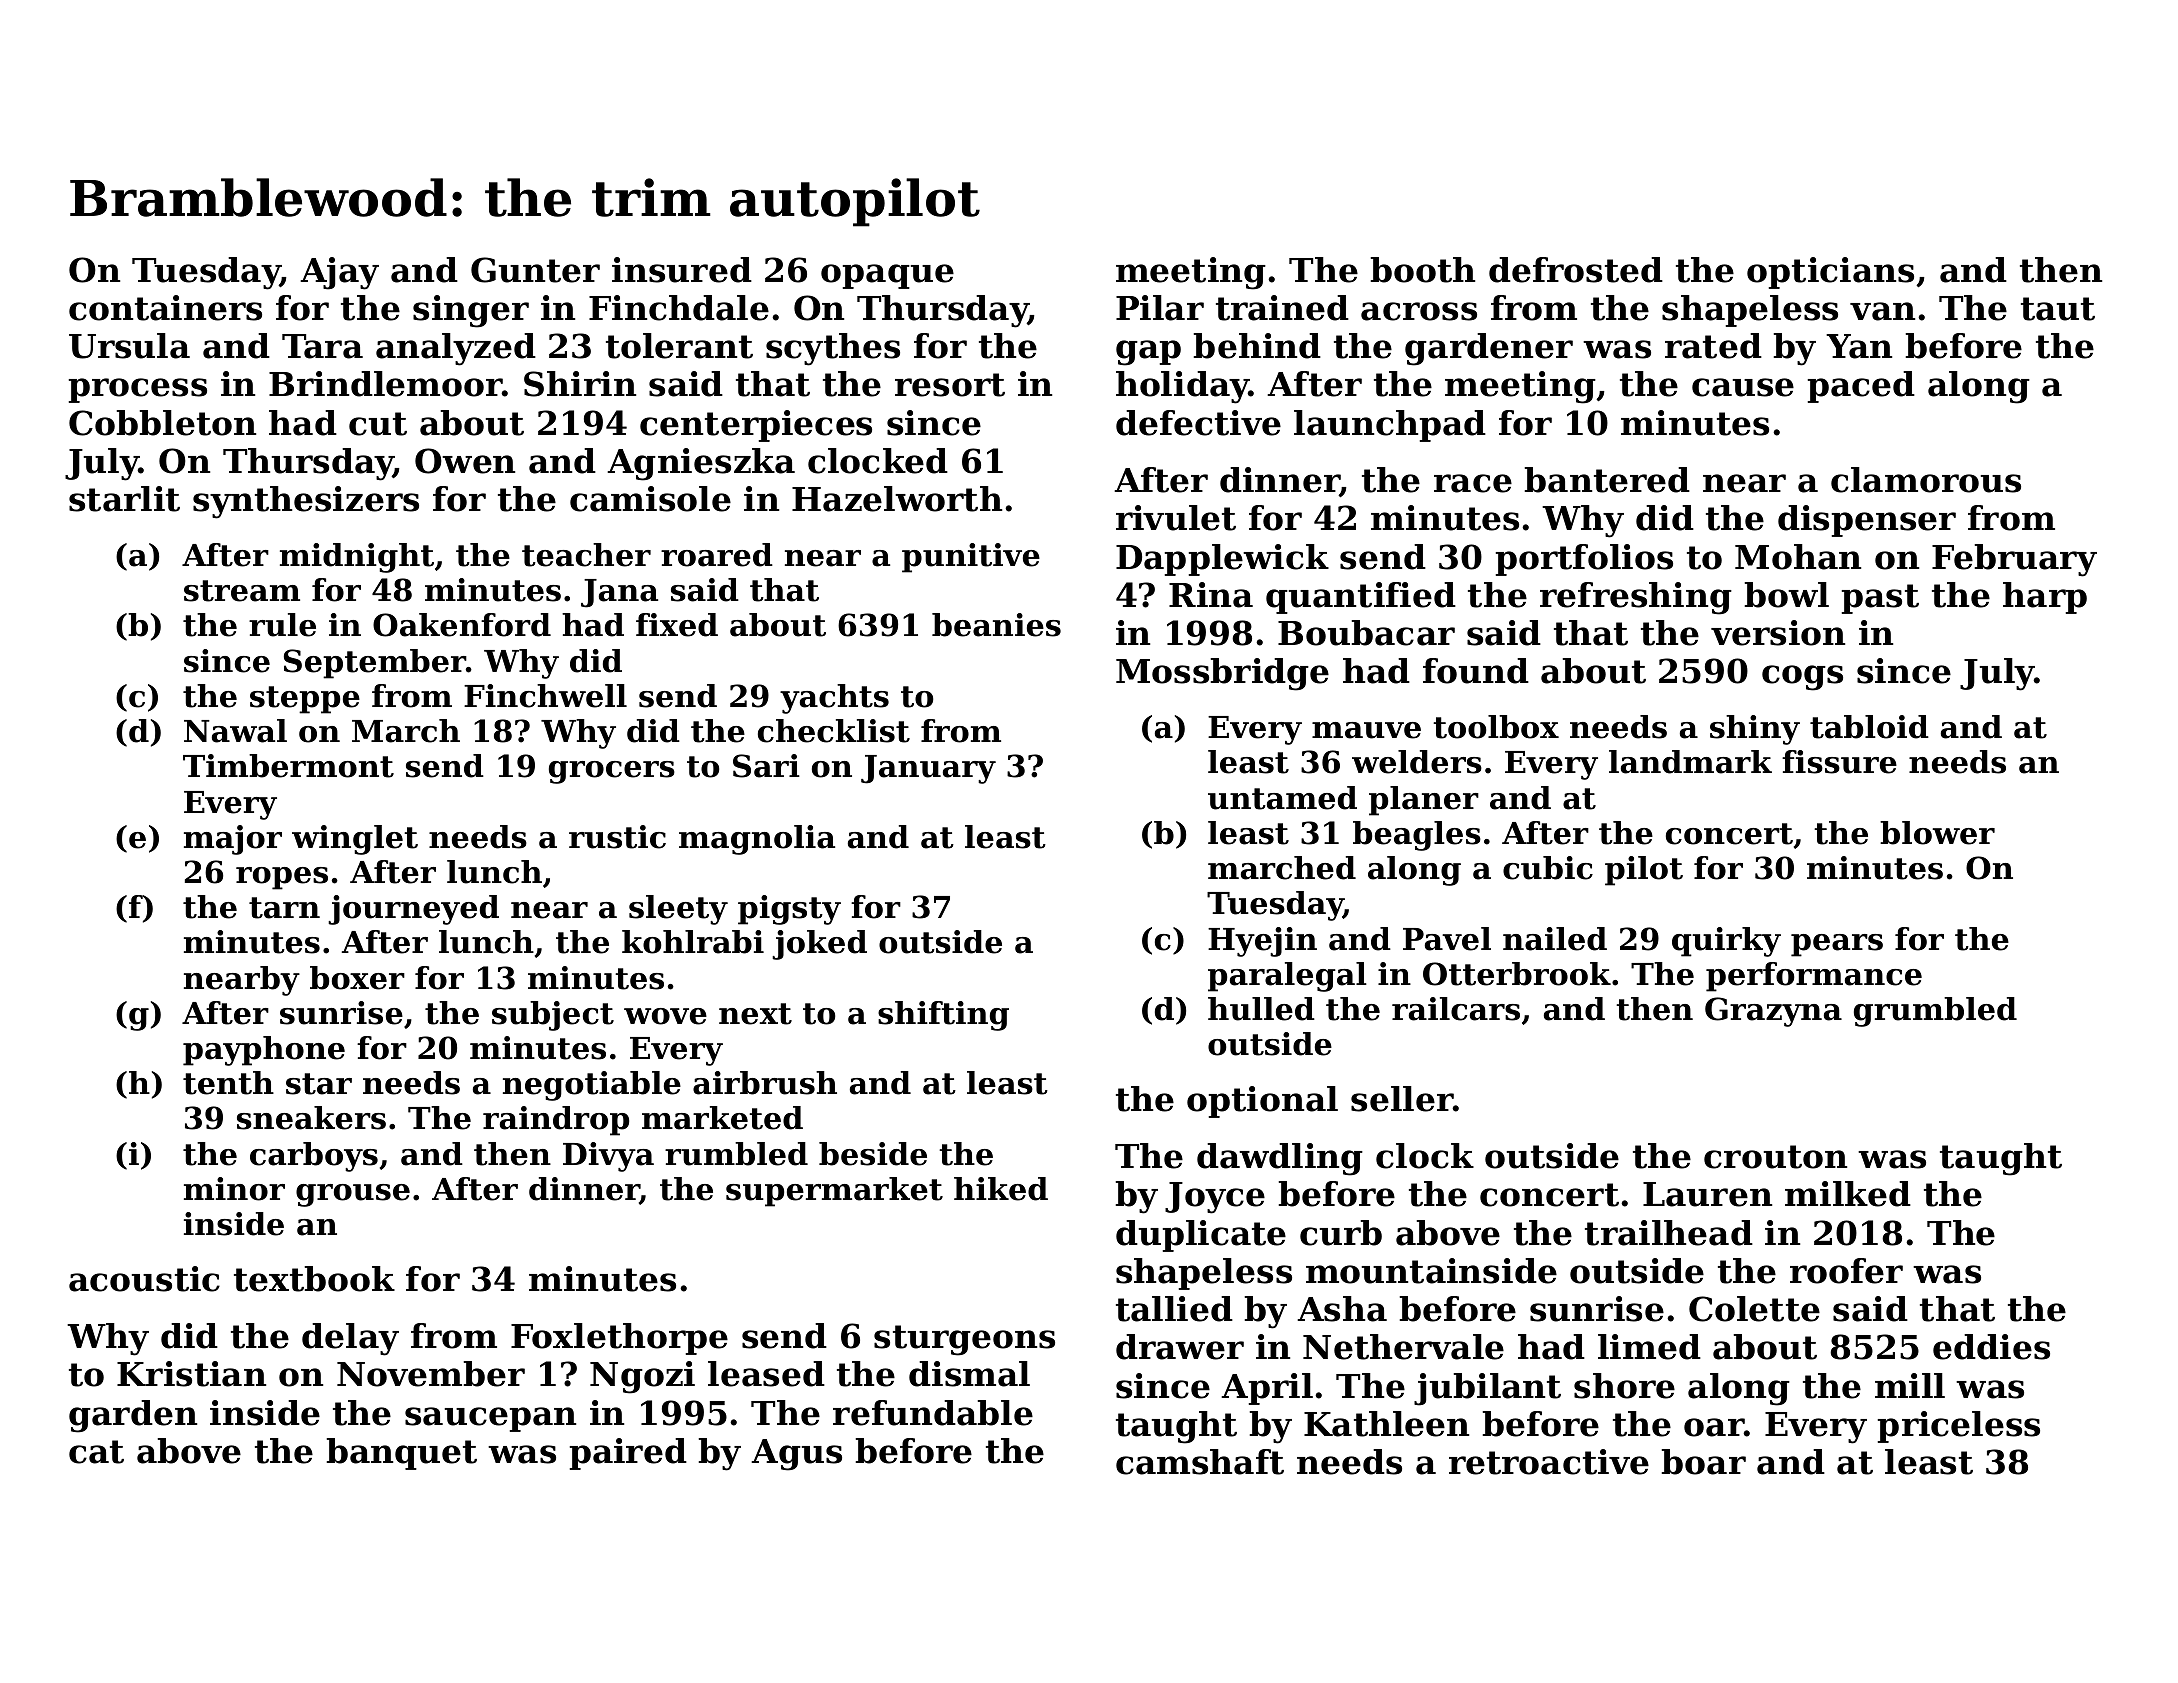 The width and height of the screenshot is (2178, 1683). I want to click on limed, so click(1649, 1347).
